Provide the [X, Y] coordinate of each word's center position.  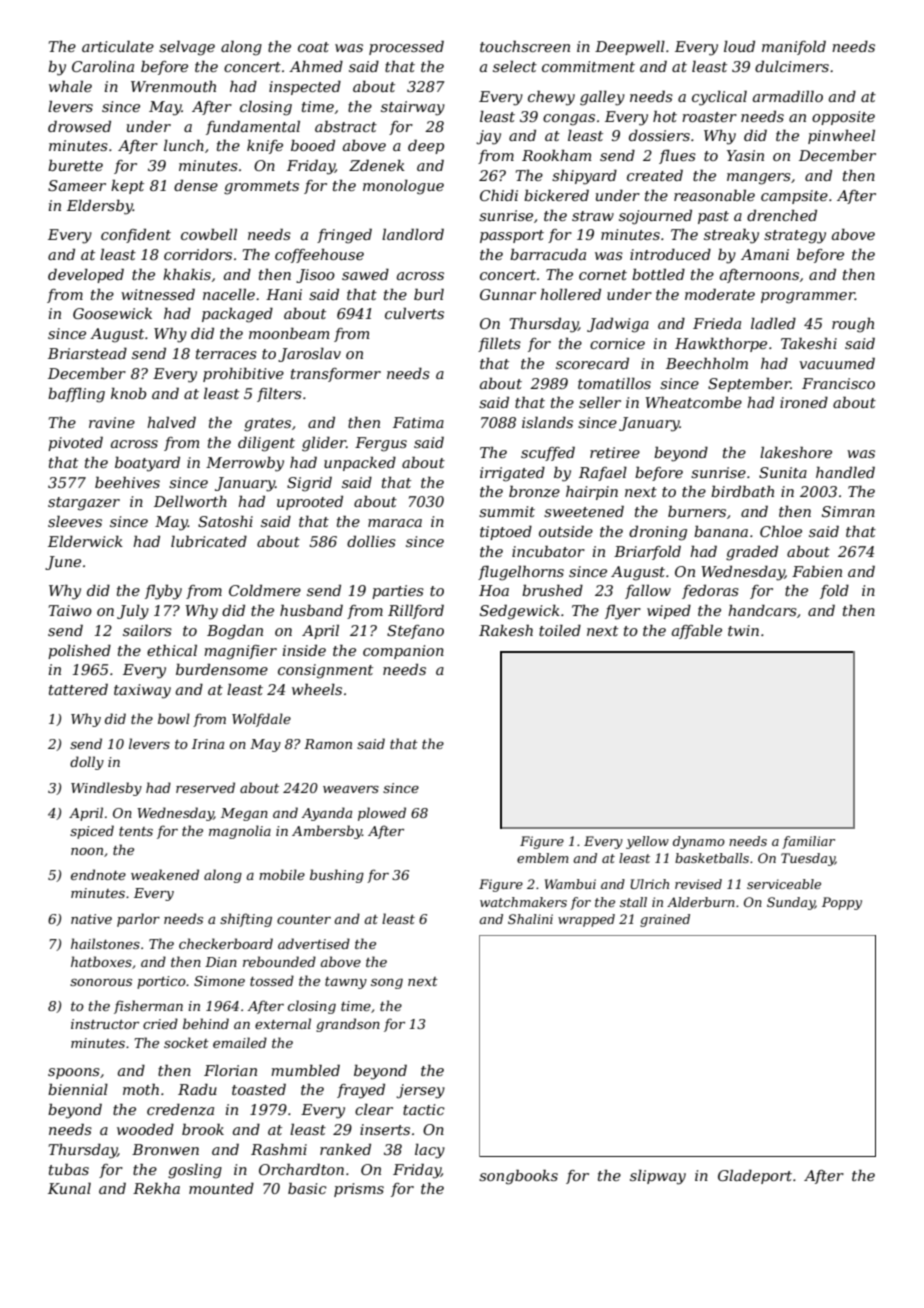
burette [75, 165]
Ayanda [326, 814]
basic [307, 1188]
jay [488, 137]
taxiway [142, 691]
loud [739, 46]
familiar [808, 842]
